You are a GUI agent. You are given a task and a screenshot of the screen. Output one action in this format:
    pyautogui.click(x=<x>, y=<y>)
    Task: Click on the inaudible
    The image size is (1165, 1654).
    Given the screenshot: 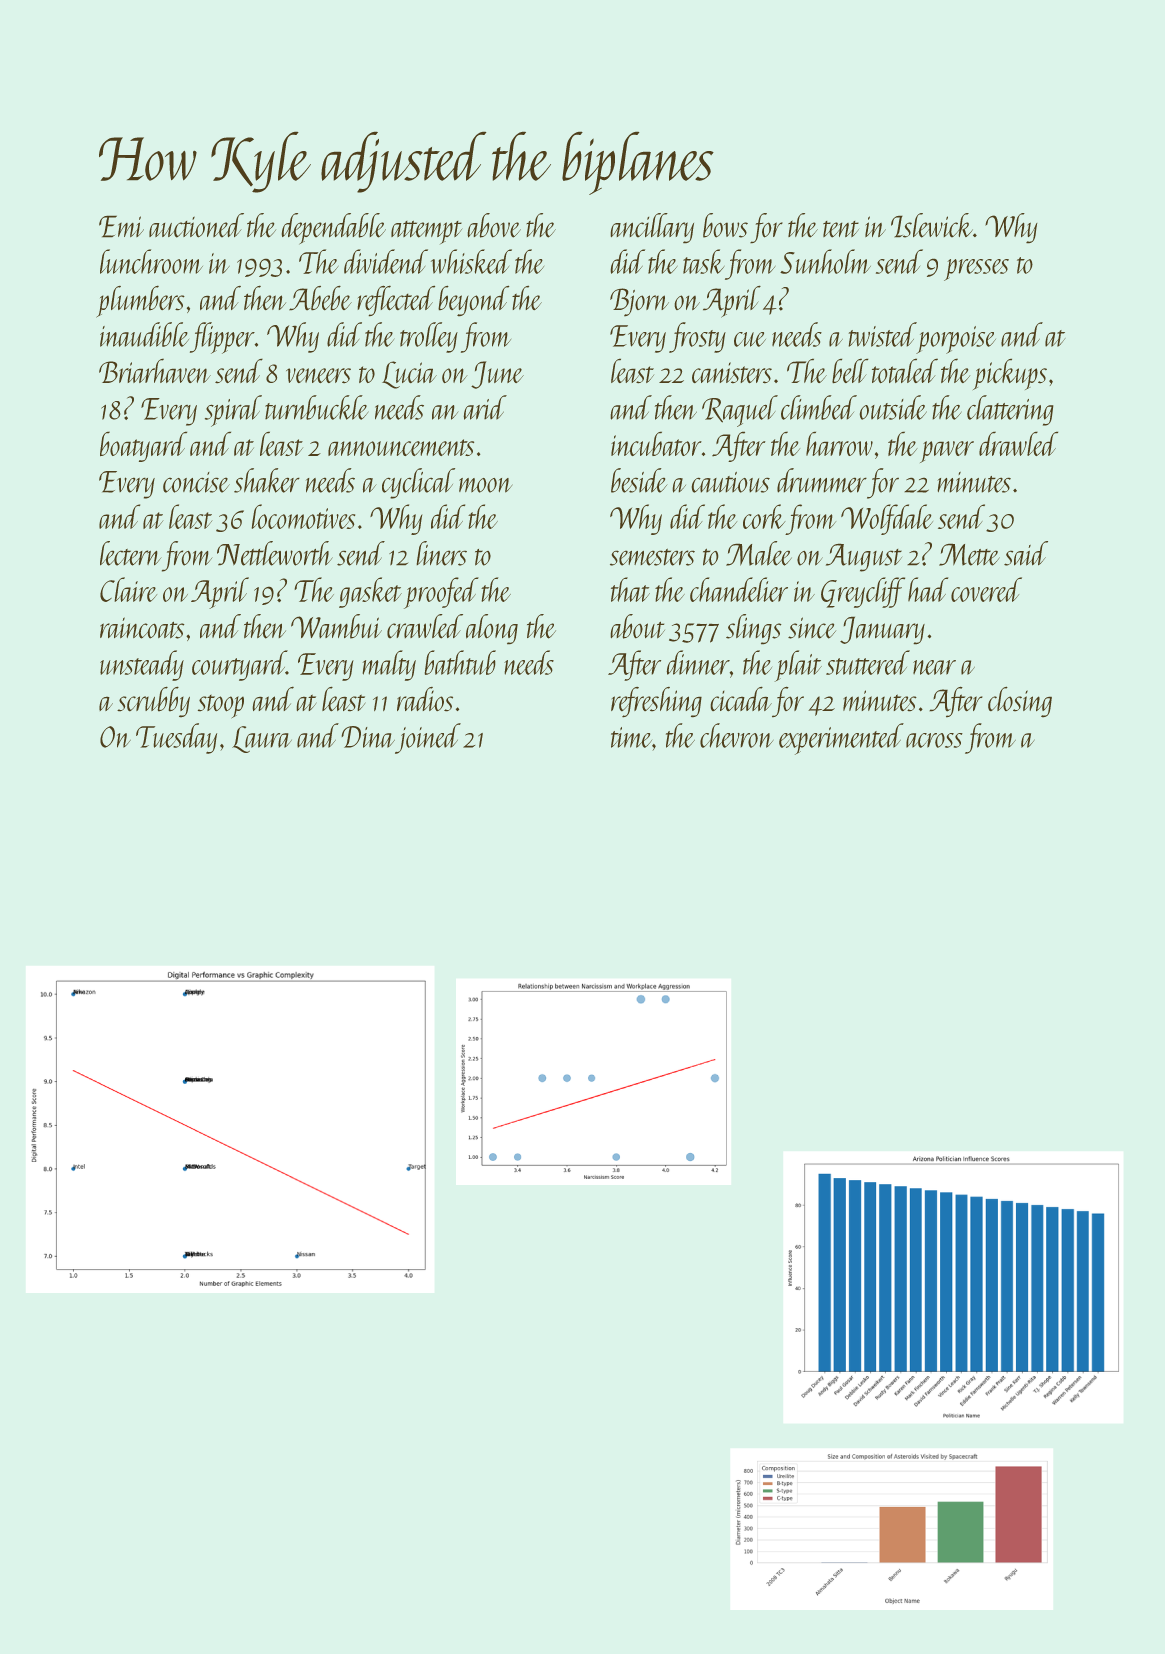 What is the action you would take?
    pyautogui.click(x=144, y=334)
